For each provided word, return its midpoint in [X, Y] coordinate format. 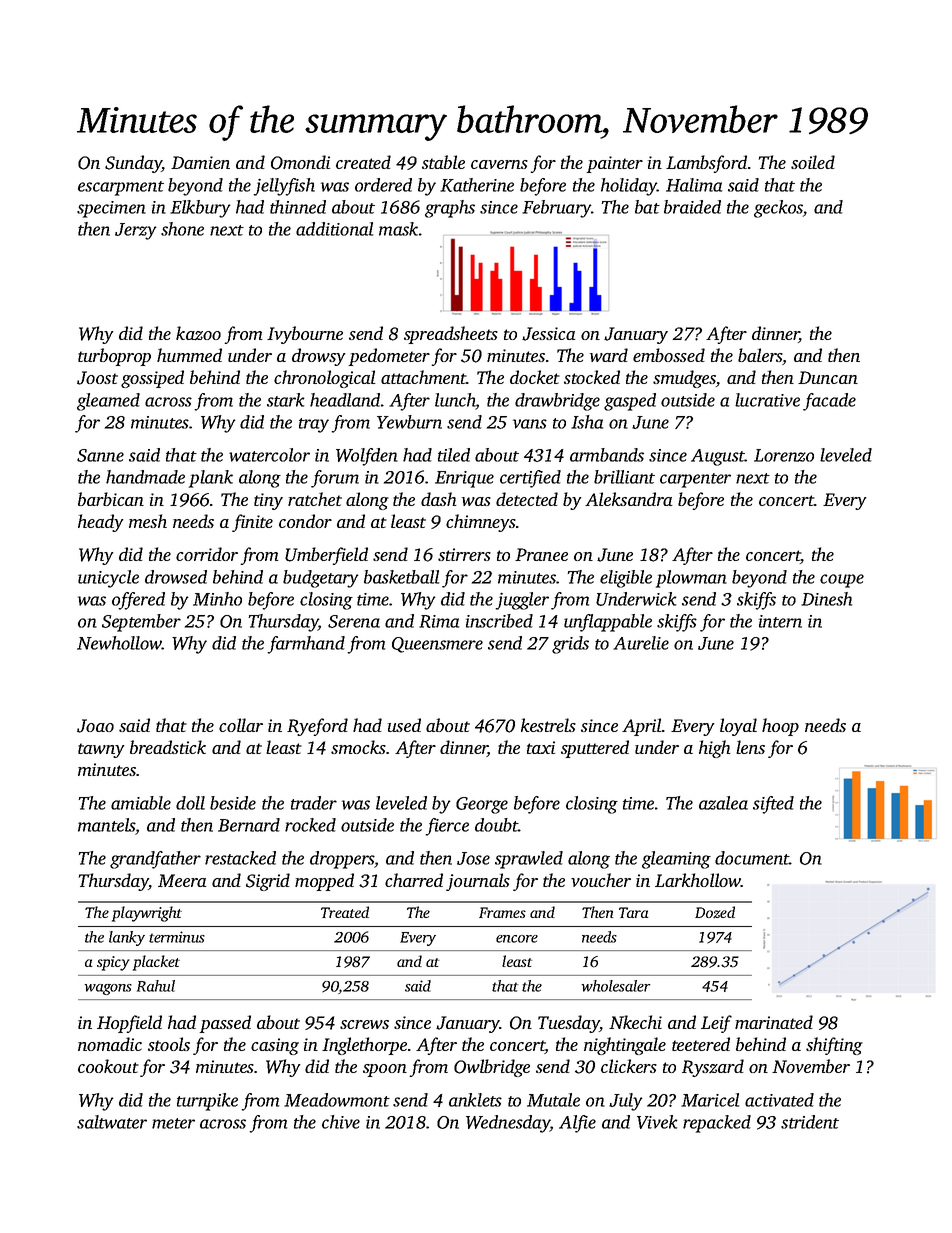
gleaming [676, 860]
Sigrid [268, 882]
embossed [669, 355]
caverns [499, 164]
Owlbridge [492, 1068]
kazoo [198, 333]
